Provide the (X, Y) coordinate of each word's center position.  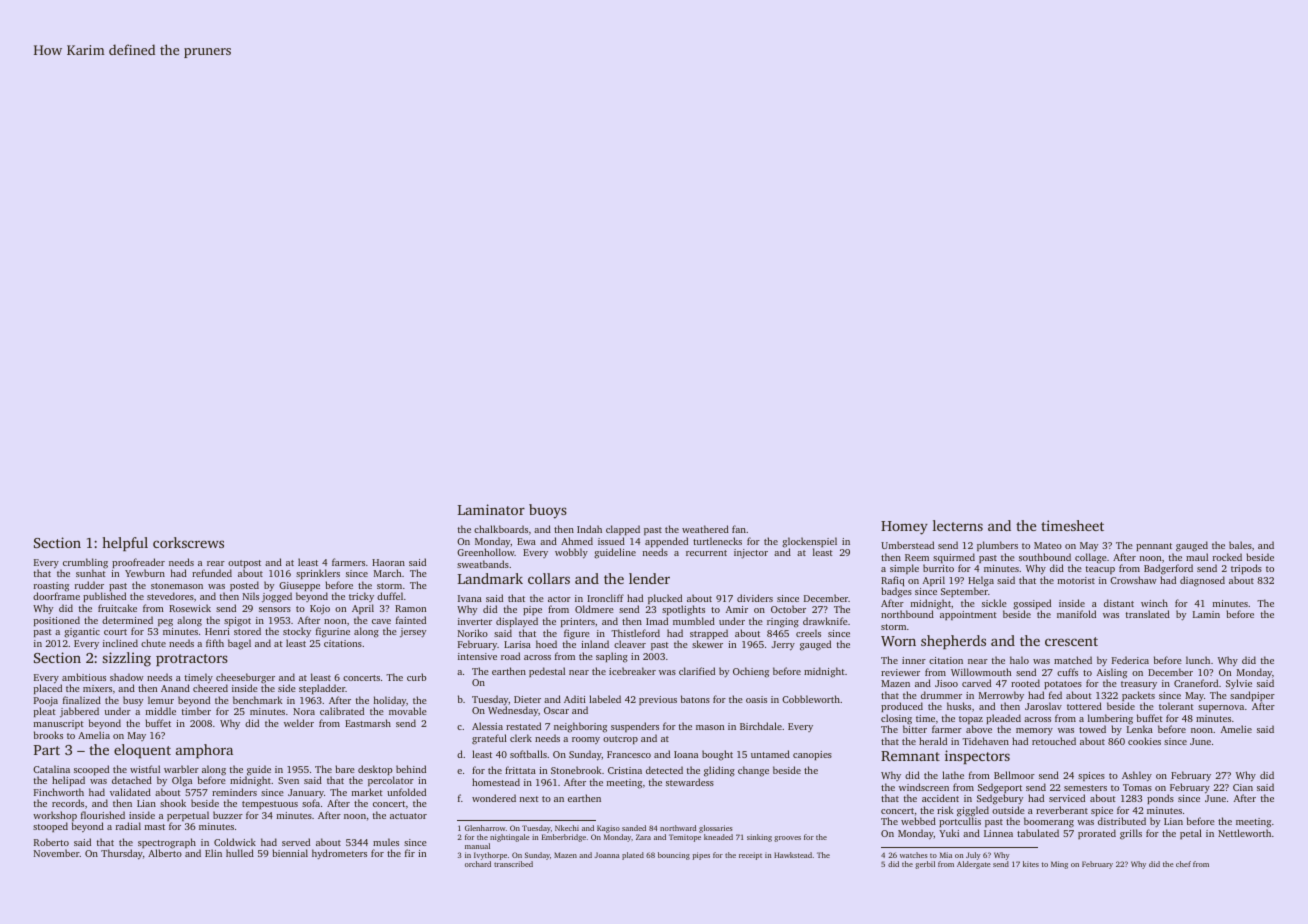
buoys (548, 511)
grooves (787, 839)
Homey (904, 528)
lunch (1198, 660)
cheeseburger (245, 678)
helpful (125, 544)
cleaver (630, 644)
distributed (1122, 821)
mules (386, 842)
